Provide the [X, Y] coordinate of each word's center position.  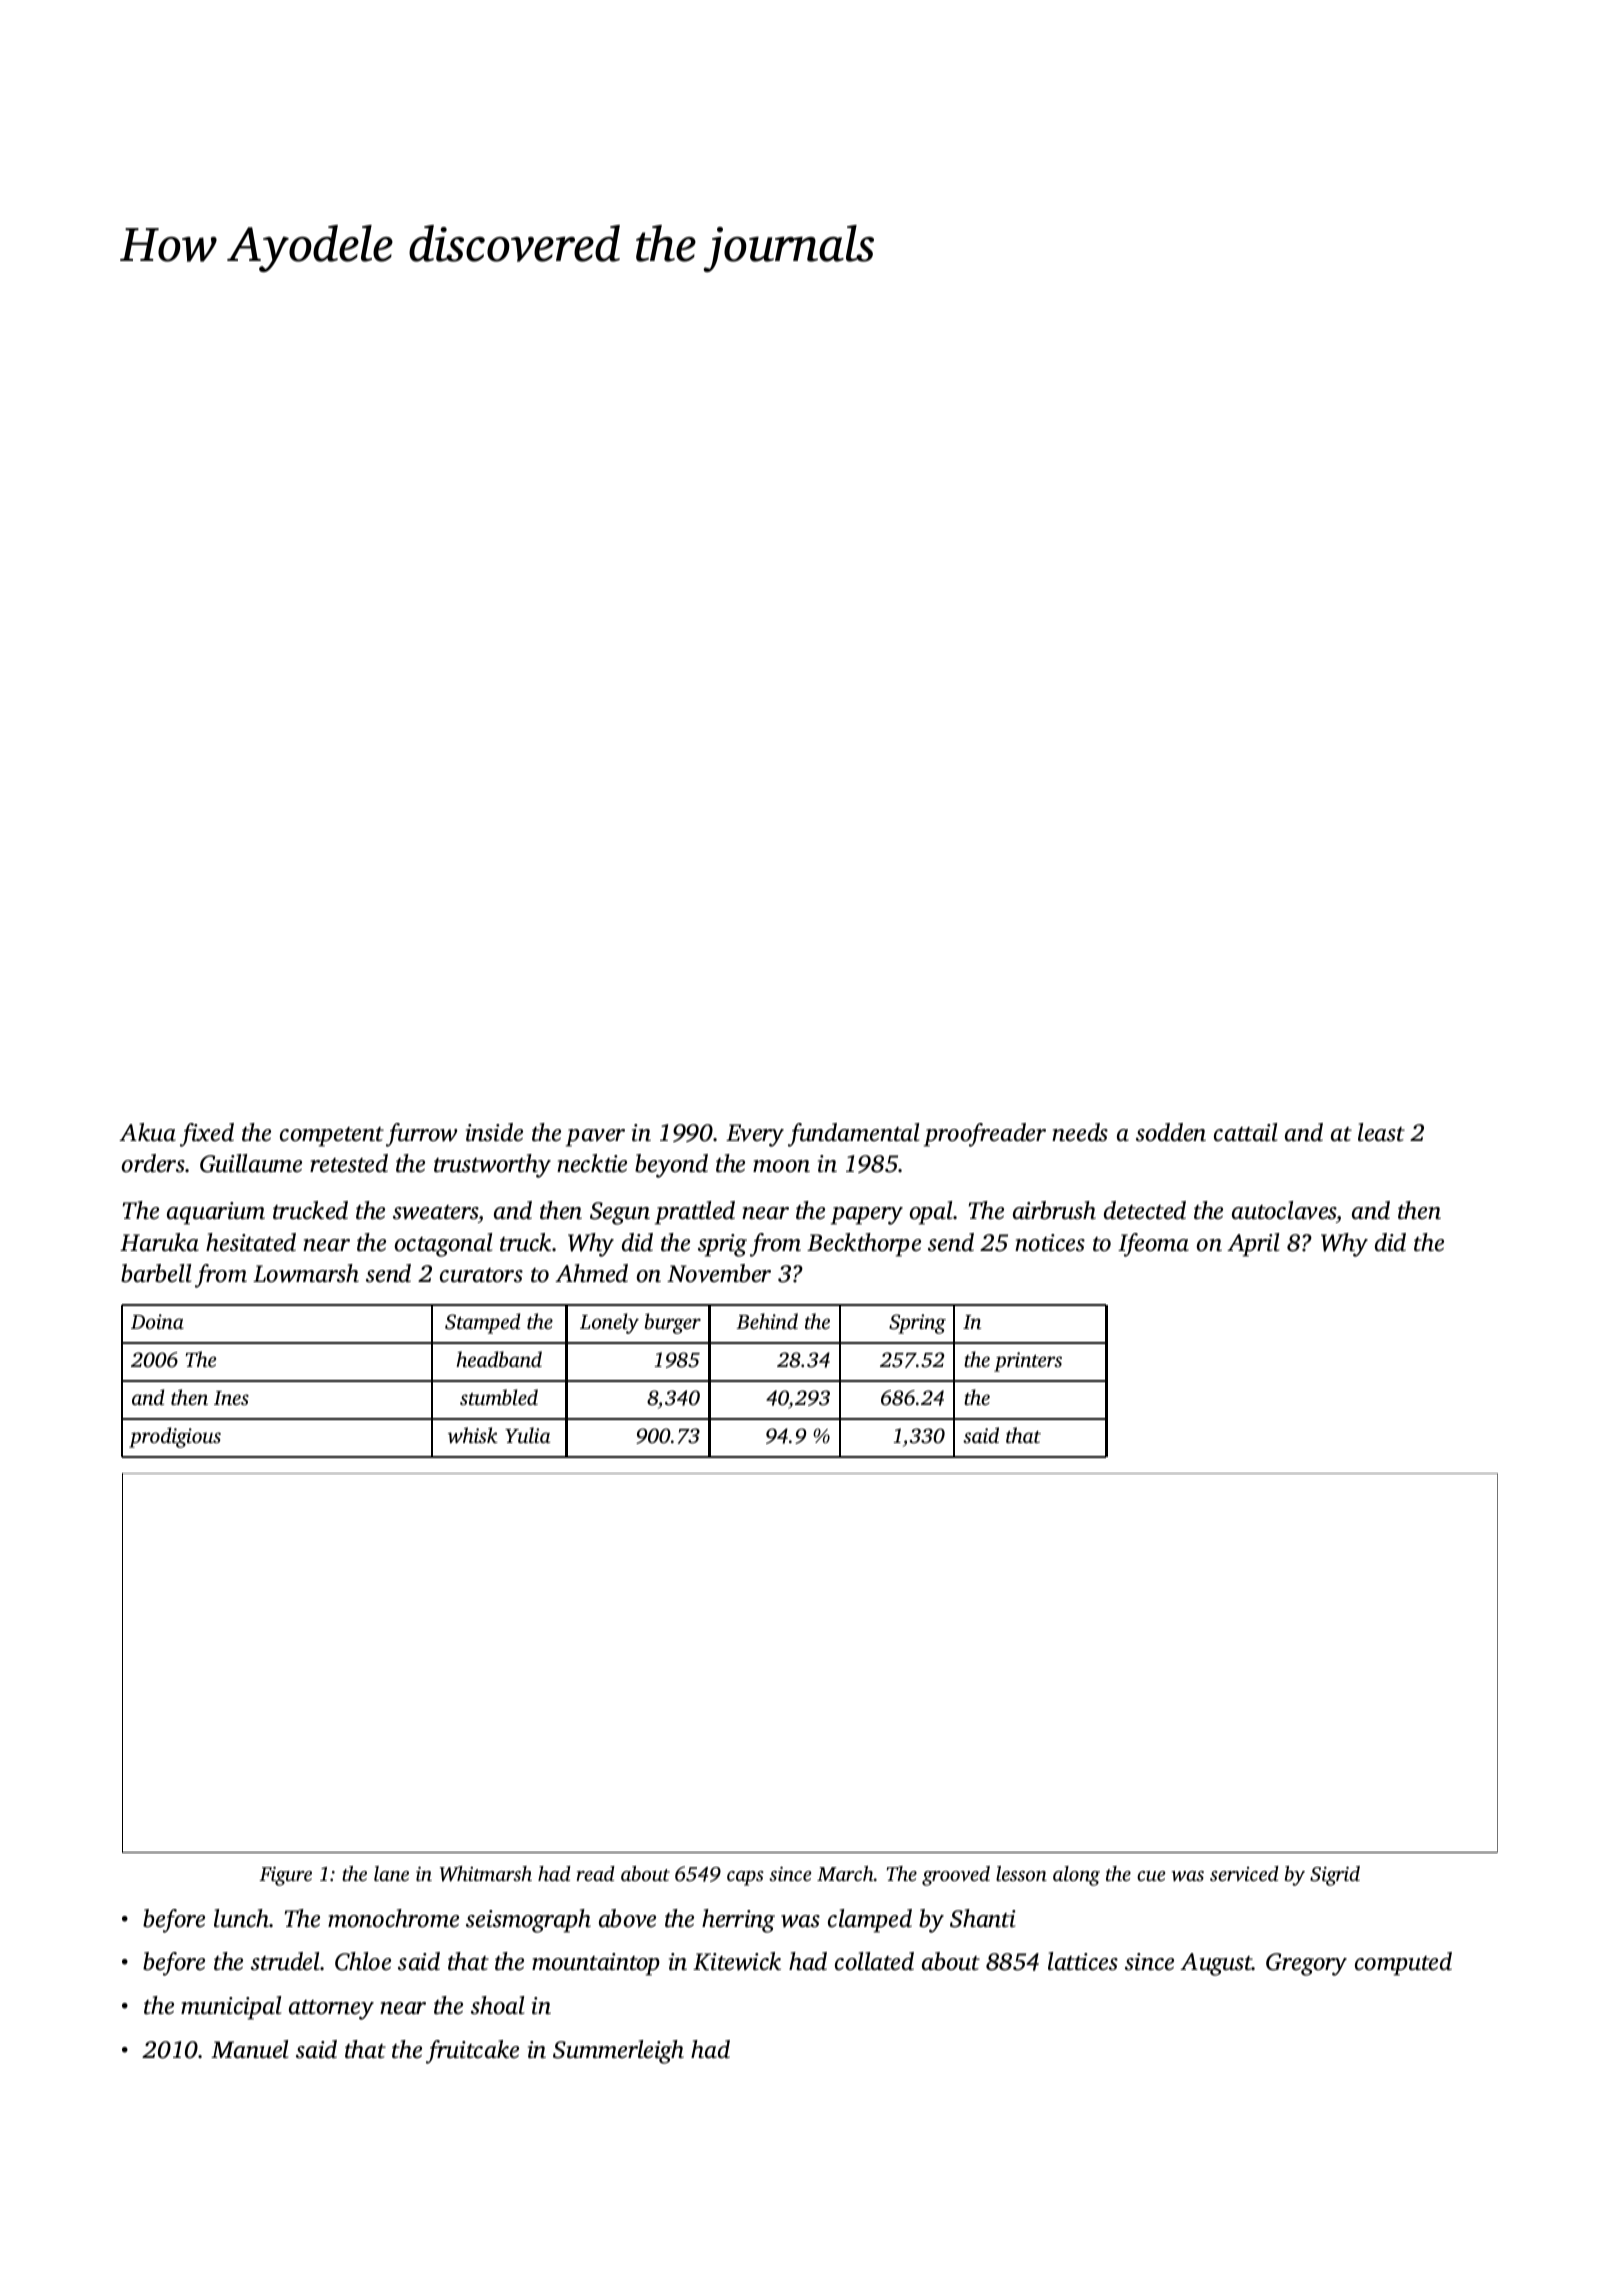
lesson [1021, 1873]
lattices [1083, 1961]
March [845, 1873]
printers [1028, 1362]
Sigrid [1335, 1876]
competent [332, 1137]
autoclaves [1284, 1212]
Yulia [527, 1435]
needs [1080, 1132]
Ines [231, 1398]
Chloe [363, 1961]
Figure [285, 1876]
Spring [917, 1324]
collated [874, 1961]
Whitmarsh [486, 1874]
